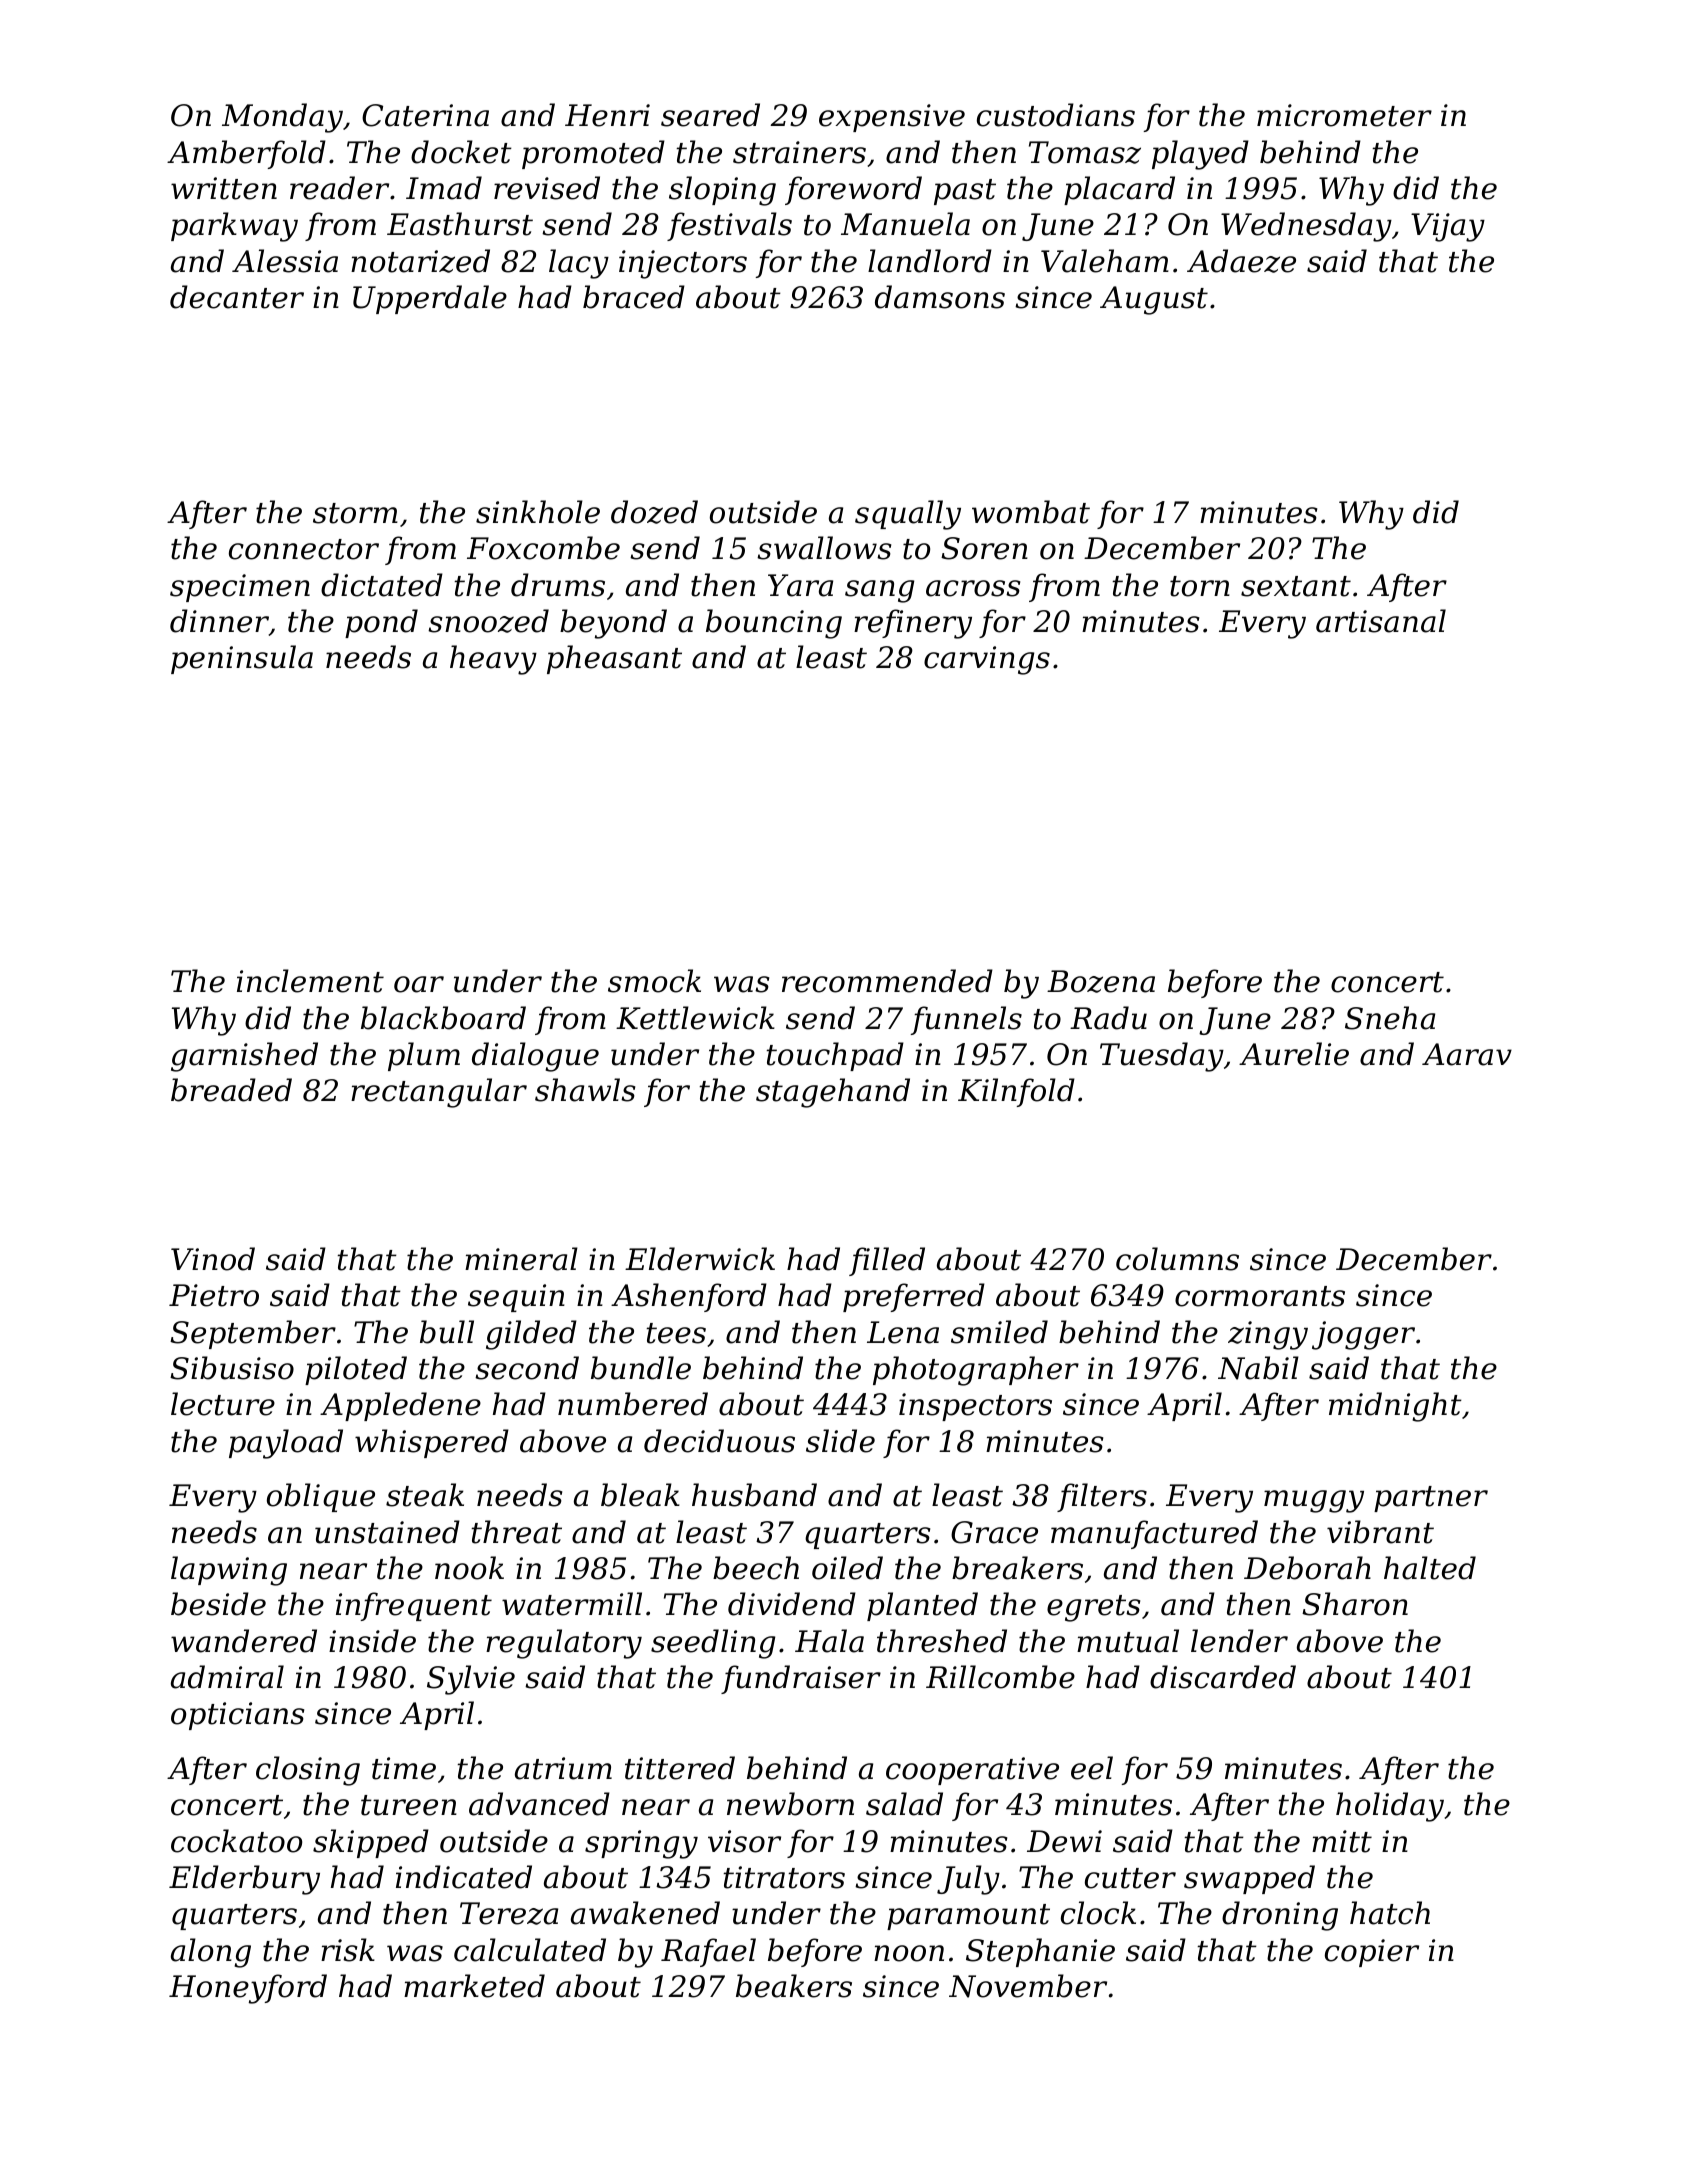 This document has width=1683, height=2178. Describe the element at coordinates (1381, 621) in the document. I see `artisanal` at that location.
